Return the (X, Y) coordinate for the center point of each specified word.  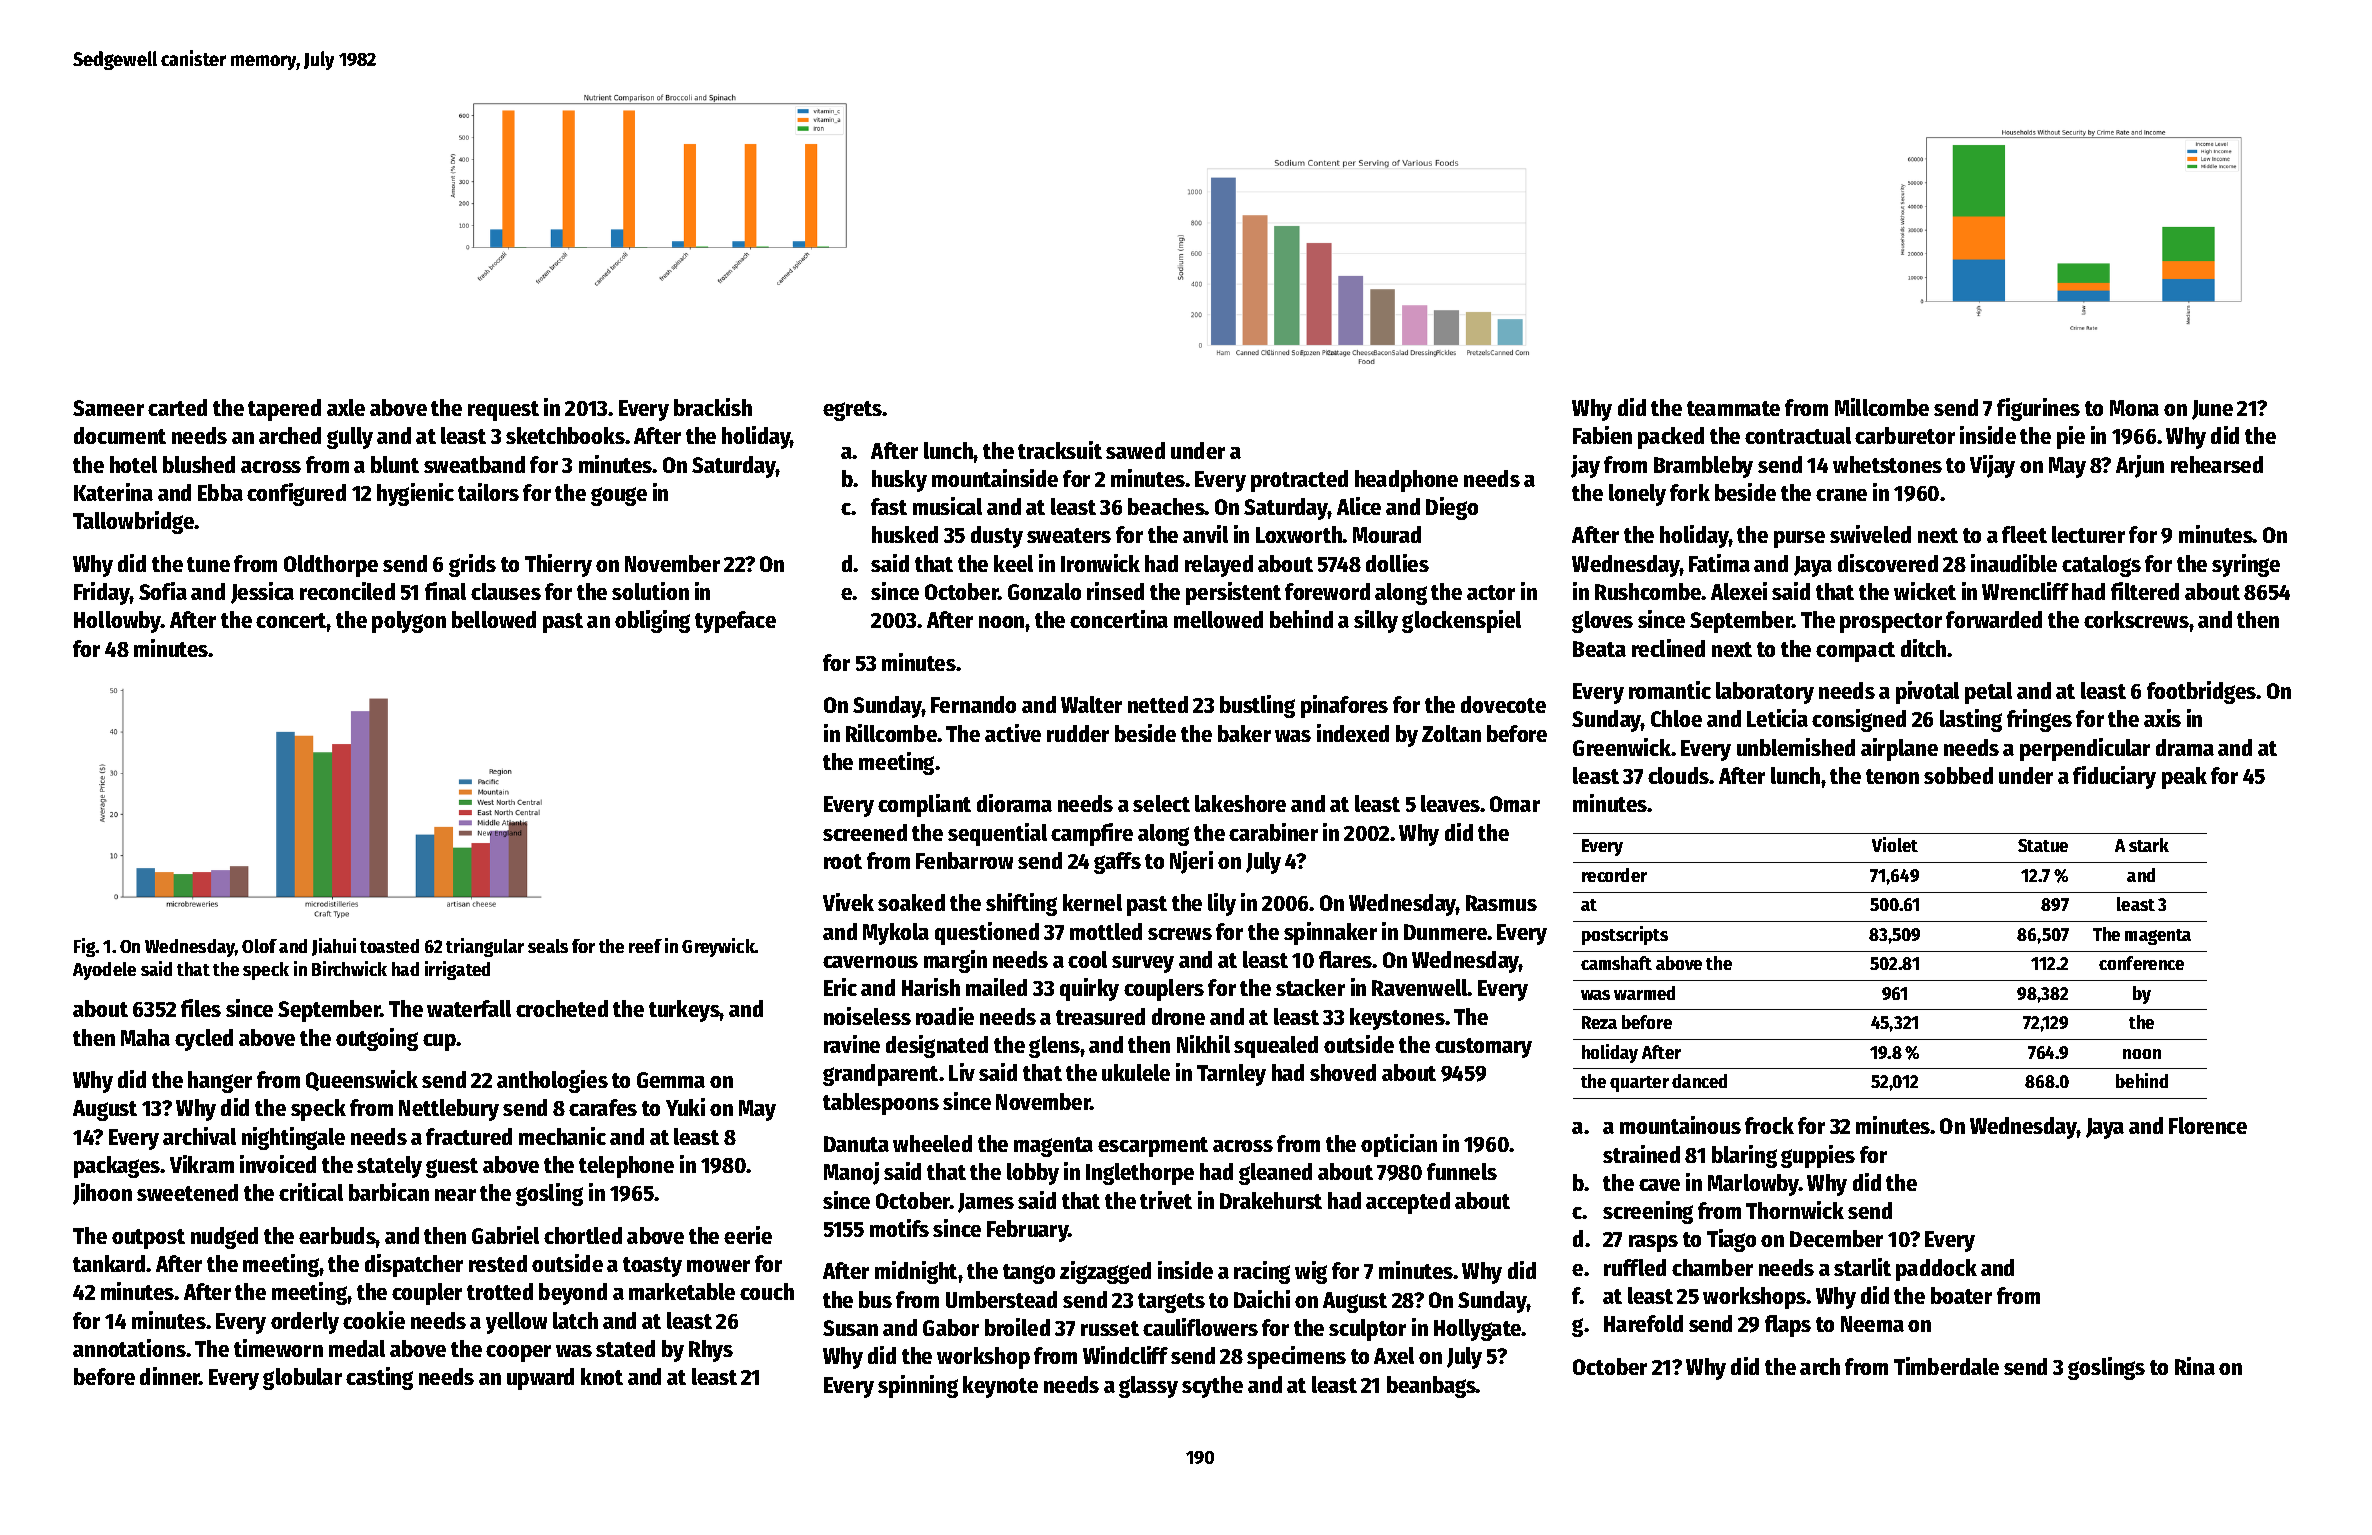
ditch (1923, 648)
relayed (1219, 566)
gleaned (1275, 1174)
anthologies (552, 1081)
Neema (1872, 1324)
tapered (284, 410)
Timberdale (1946, 1366)
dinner (170, 1376)
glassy (1148, 1387)
